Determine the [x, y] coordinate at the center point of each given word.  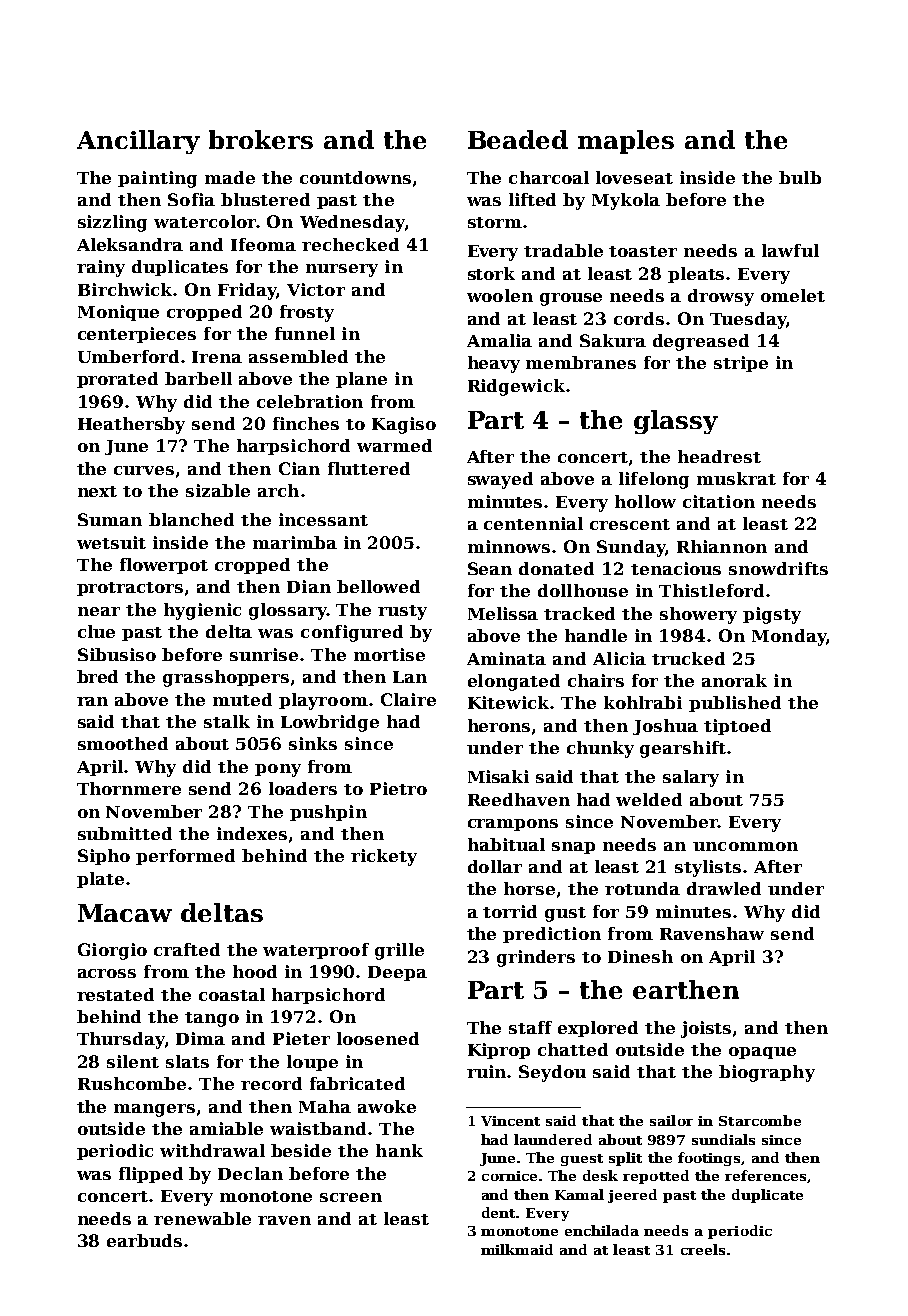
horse [529, 888]
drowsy [721, 297]
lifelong [654, 480]
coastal [232, 994]
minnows [509, 546]
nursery [342, 270]
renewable [202, 1218]
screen [351, 1197]
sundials [723, 1139]
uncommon [745, 846]
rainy [101, 268]
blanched [191, 519]
